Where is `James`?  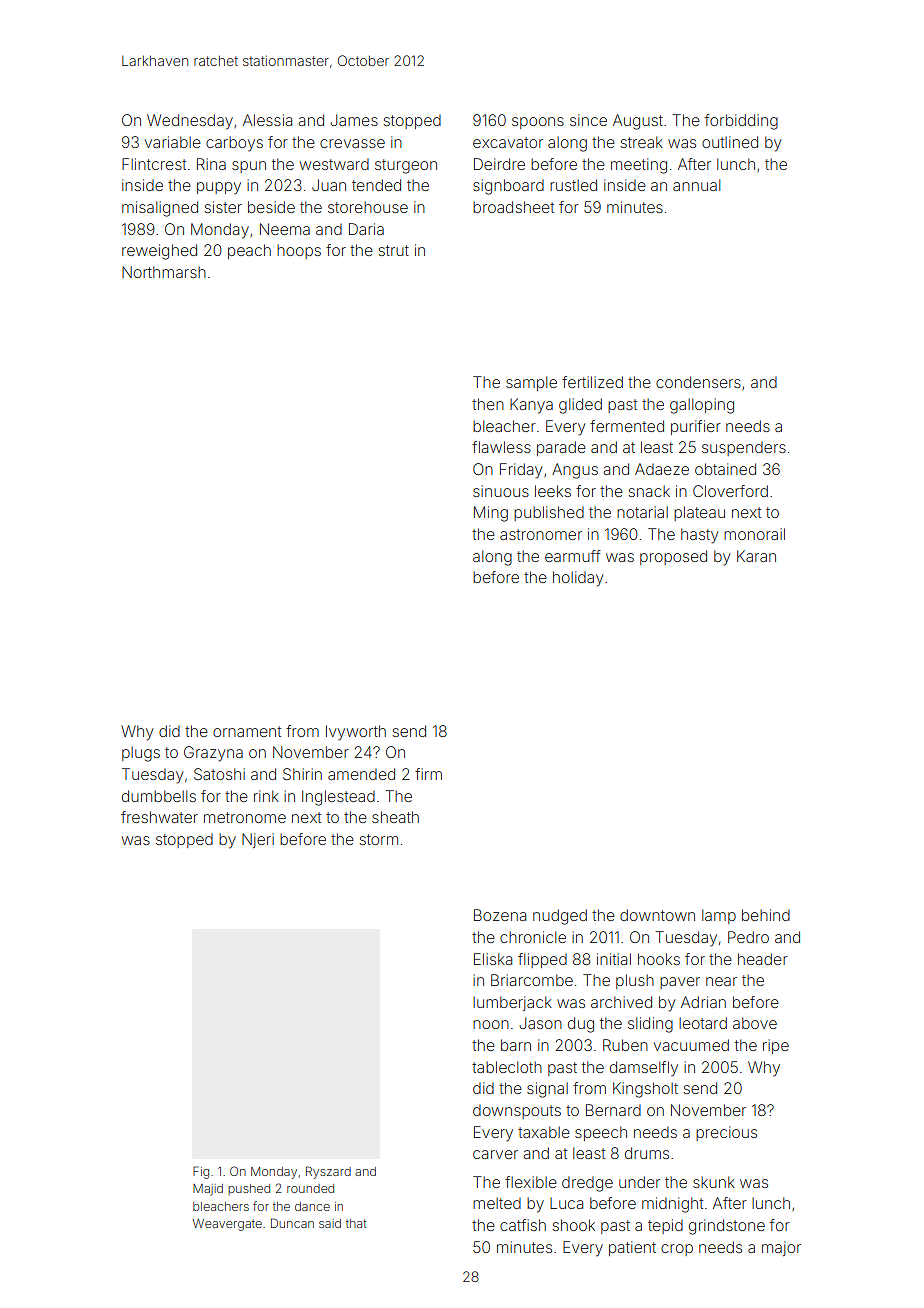
James is located at coordinates (354, 120).
